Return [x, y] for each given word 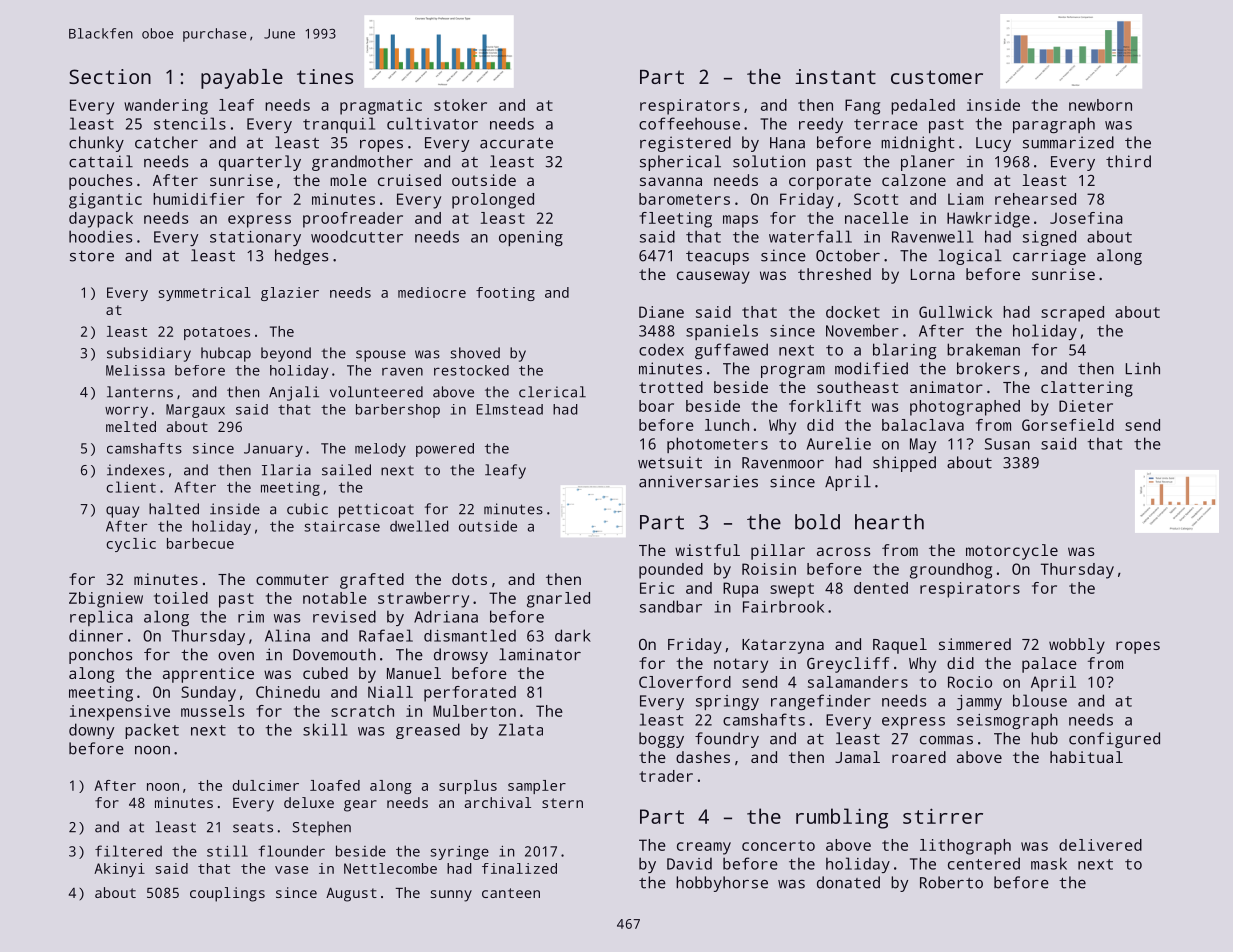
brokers [988, 368]
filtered [128, 851]
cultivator [432, 123]
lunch [727, 425]
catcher [166, 142]
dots [469, 579]
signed [1049, 238]
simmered [975, 644]
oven [236, 656]
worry [126, 412]
